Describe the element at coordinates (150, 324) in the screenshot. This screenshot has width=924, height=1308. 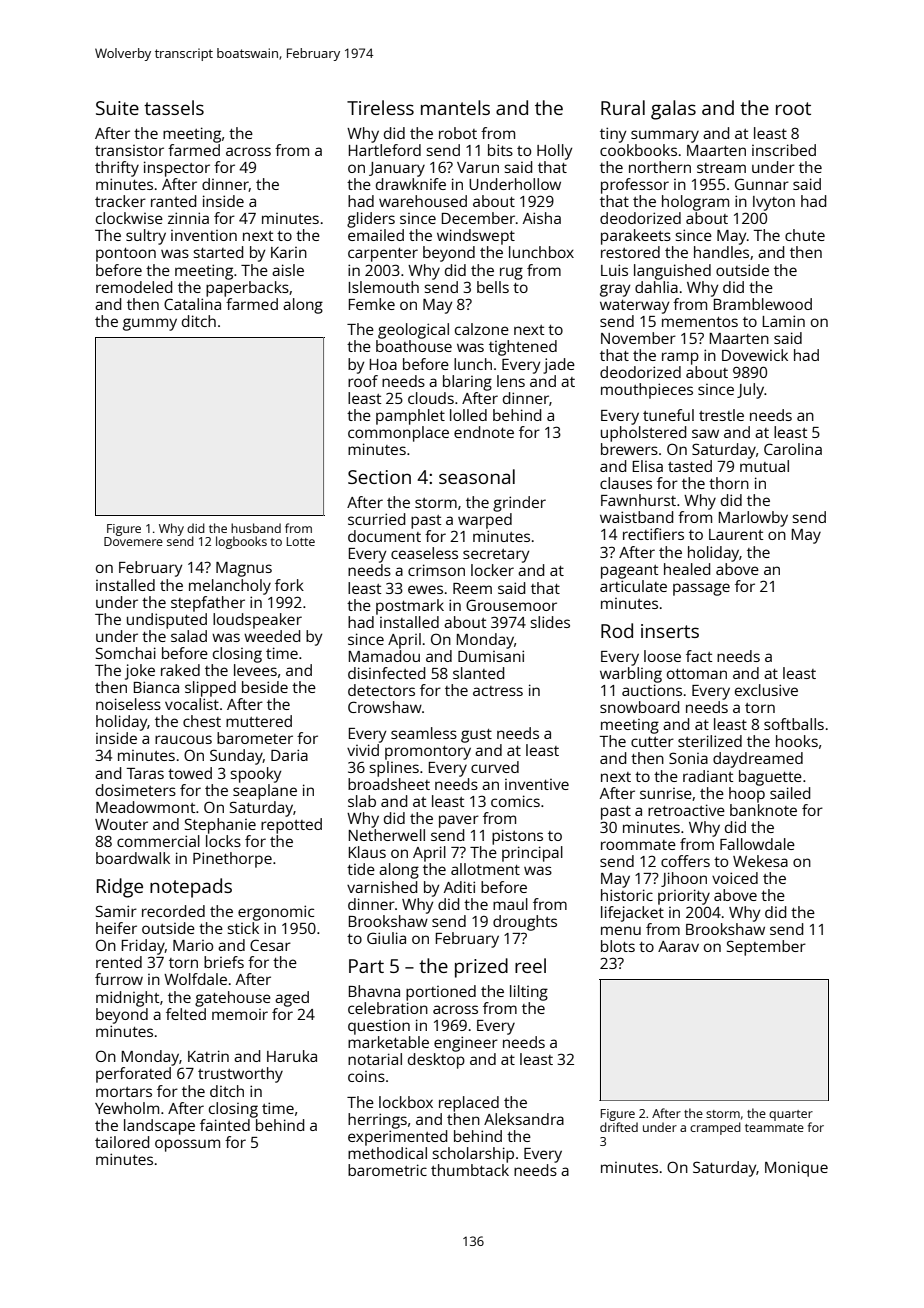
I see `gummy` at that location.
